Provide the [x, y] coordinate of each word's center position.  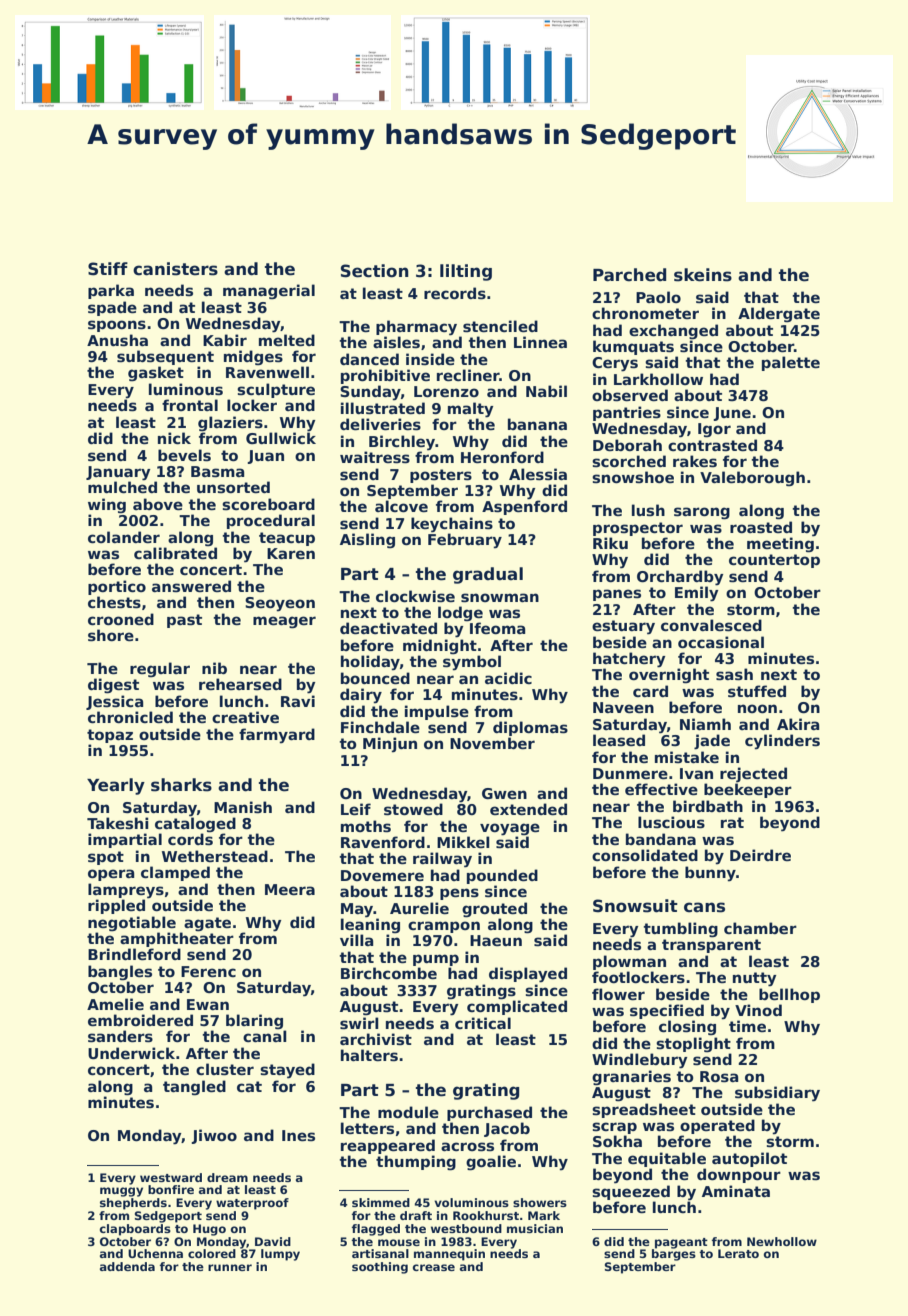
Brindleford [134, 954]
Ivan [696, 773]
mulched [122, 487]
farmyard [277, 735]
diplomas [530, 728]
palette [791, 363]
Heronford [502, 457]
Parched [629, 275]
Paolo [658, 297]
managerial [269, 291]
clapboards [135, 1230]
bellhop [789, 995]
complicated [517, 1007]
